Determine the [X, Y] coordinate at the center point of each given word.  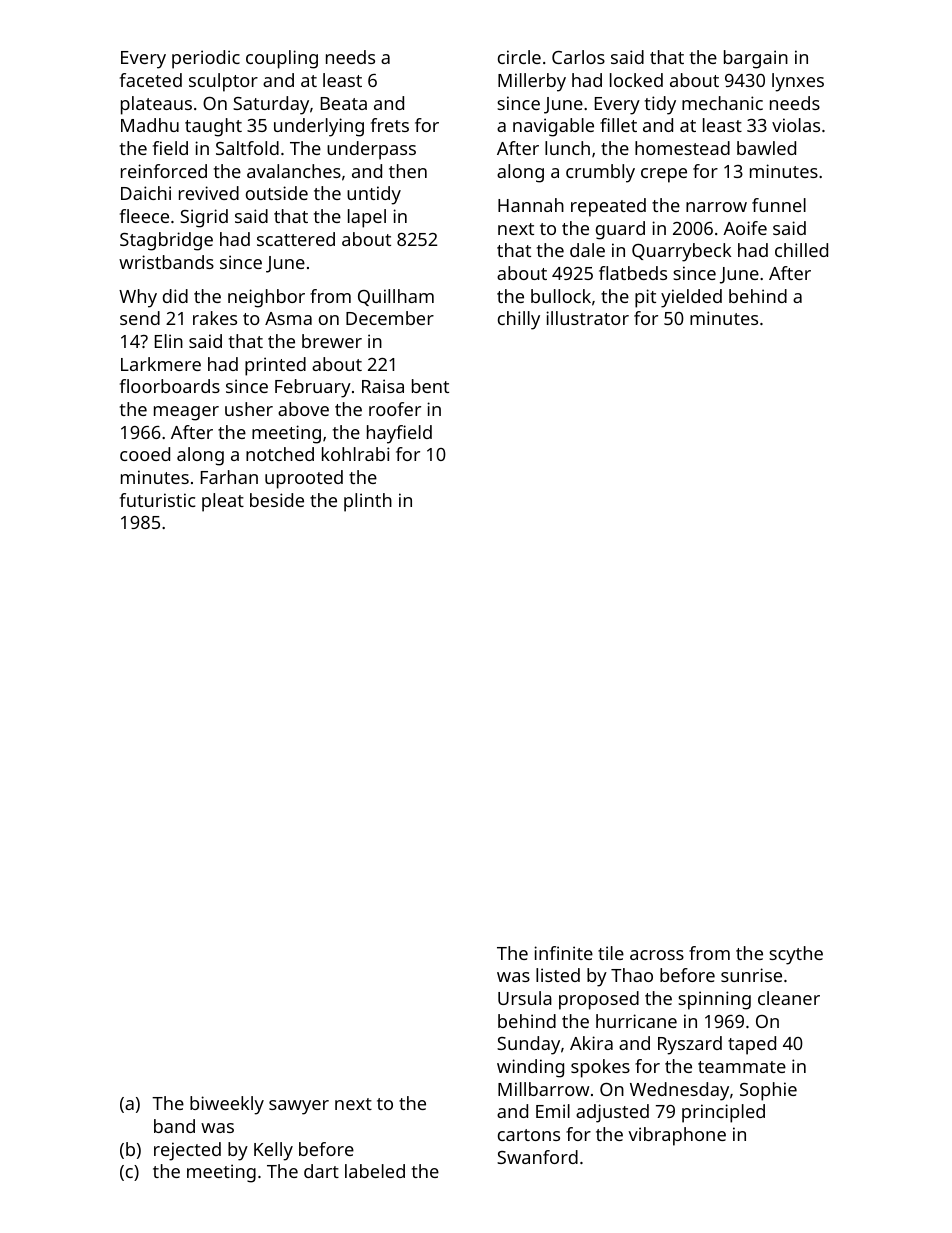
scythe [796, 955]
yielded [691, 298]
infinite [563, 953]
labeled [375, 1171]
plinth [368, 502]
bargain [756, 59]
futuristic [157, 500]
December [390, 318]
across [657, 955]
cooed [145, 454]
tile [611, 953]
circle [519, 57]
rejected [187, 1151]
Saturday [271, 105]
